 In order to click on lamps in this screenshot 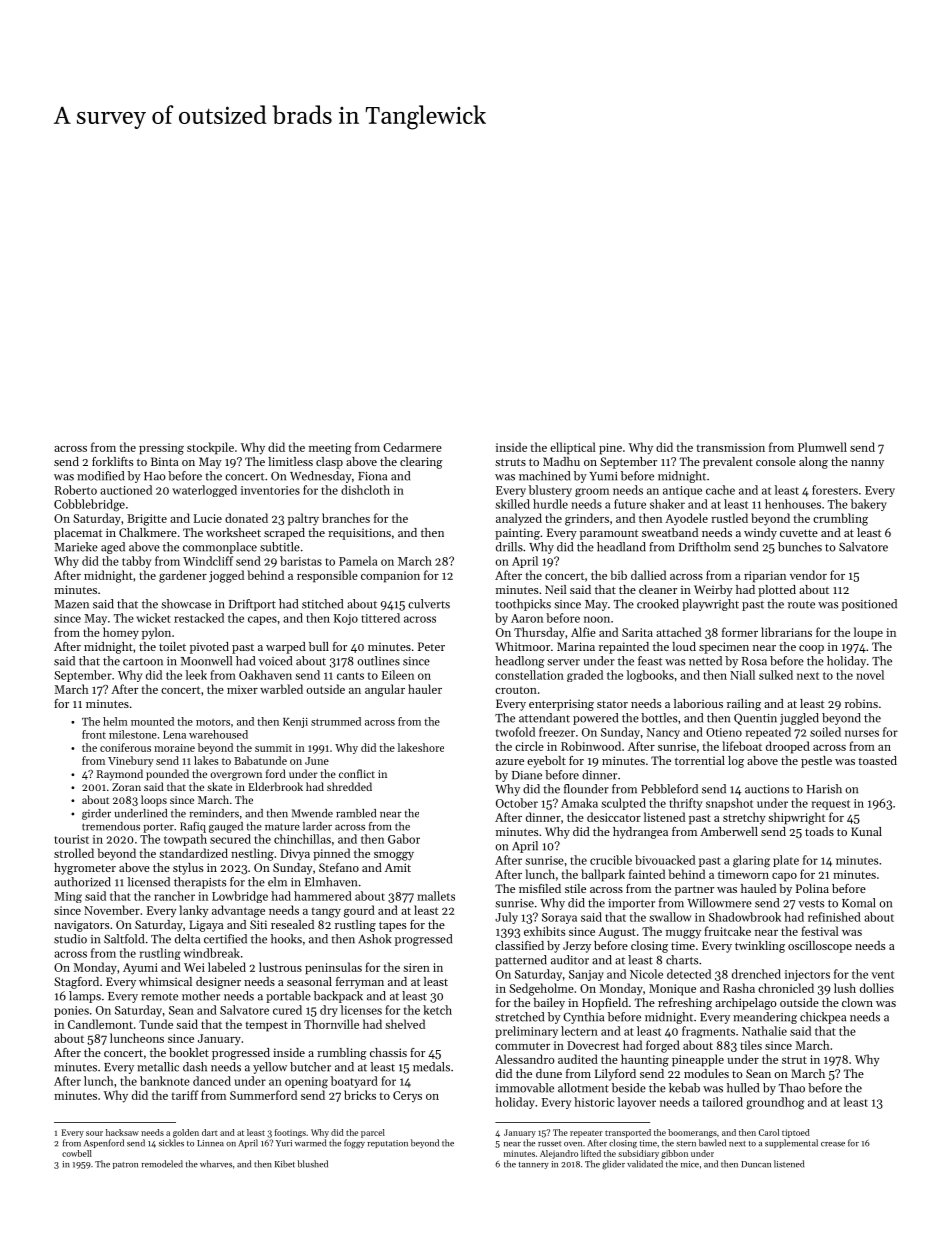, I will do `click(85, 997)`.
